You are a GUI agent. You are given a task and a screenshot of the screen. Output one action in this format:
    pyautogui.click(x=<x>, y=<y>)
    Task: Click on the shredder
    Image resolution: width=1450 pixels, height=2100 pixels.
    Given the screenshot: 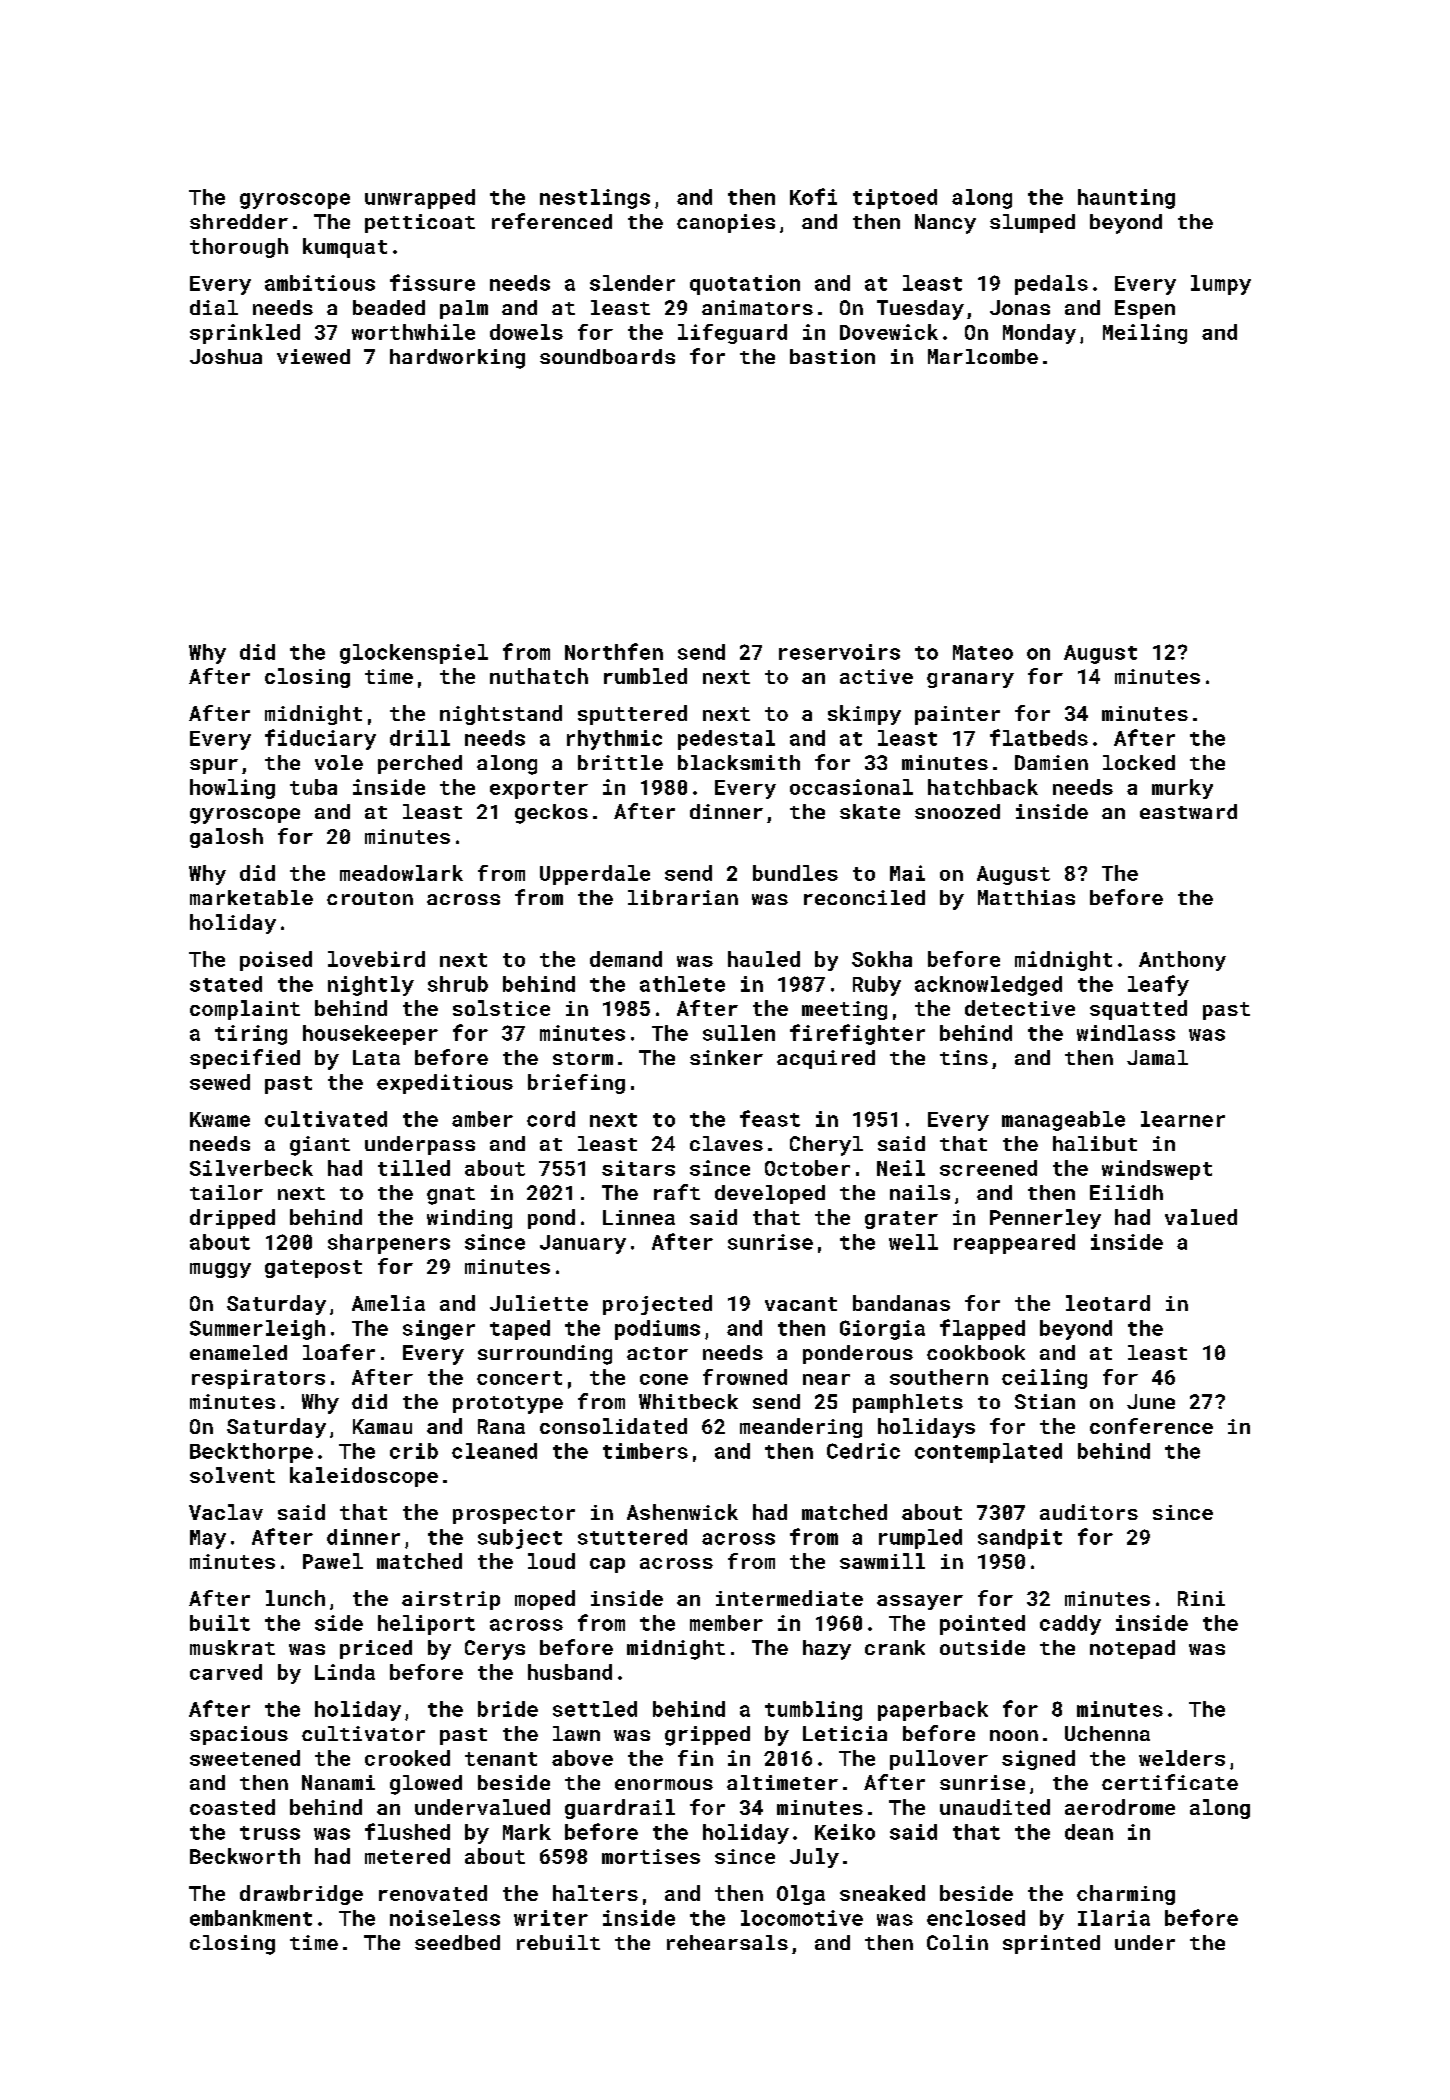 What is the action you would take?
    pyautogui.click(x=239, y=221)
